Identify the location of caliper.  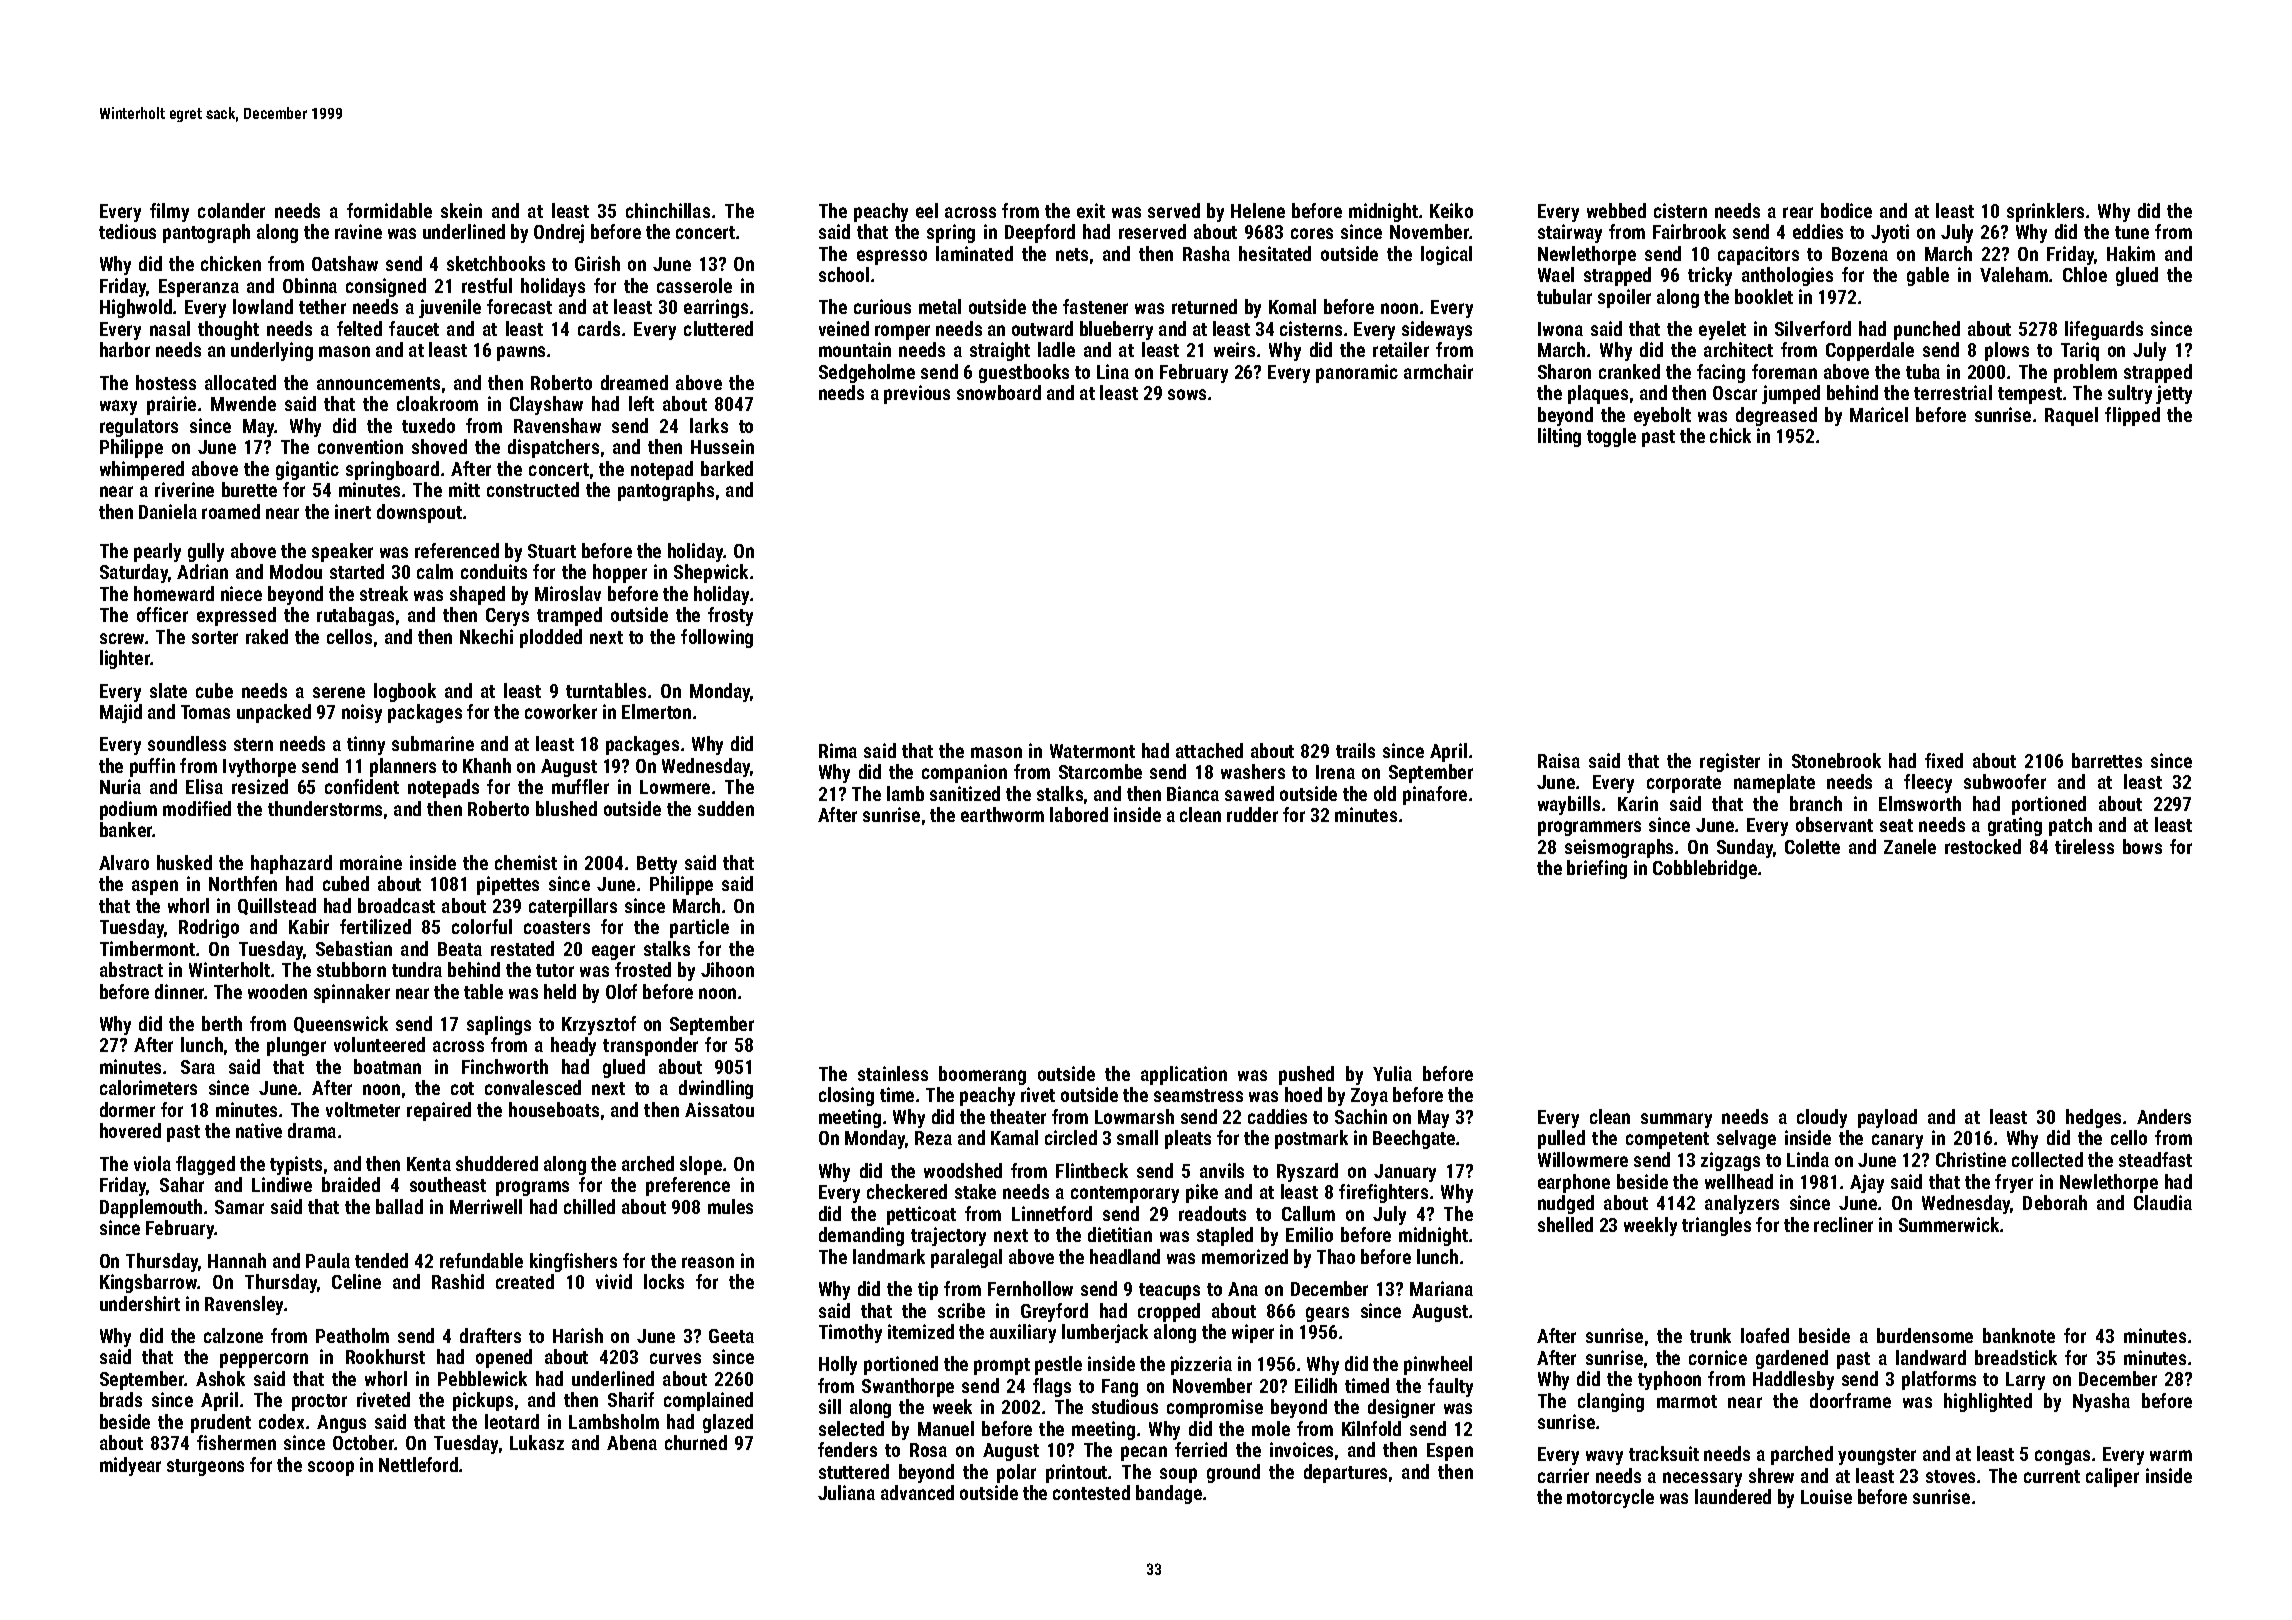
(2112, 1477).
